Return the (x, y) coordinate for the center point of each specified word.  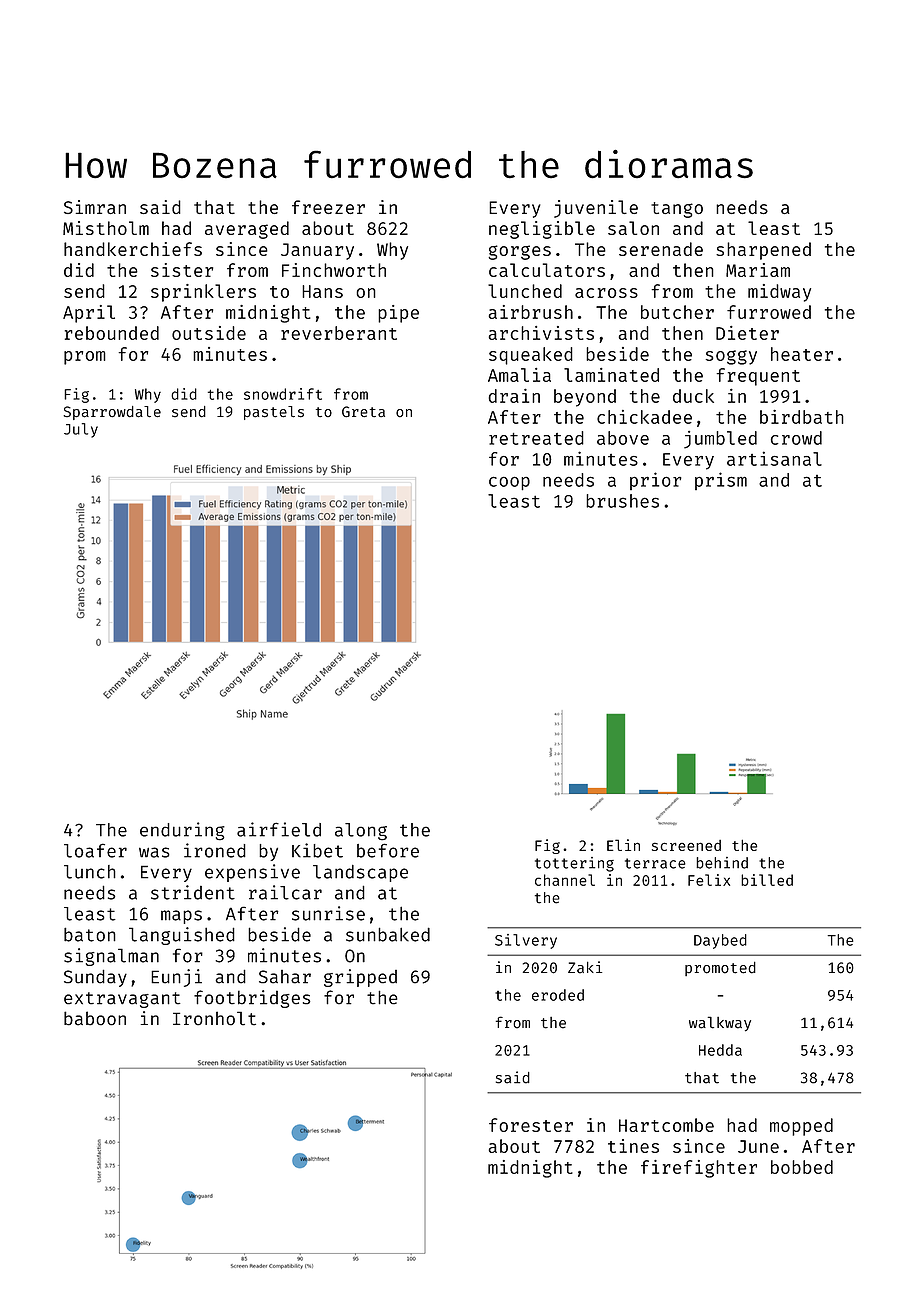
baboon (95, 1018)
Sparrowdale (112, 413)
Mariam (758, 270)
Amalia (519, 375)
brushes (622, 501)
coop (509, 483)
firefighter (699, 1169)
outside (209, 333)
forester (531, 1125)
